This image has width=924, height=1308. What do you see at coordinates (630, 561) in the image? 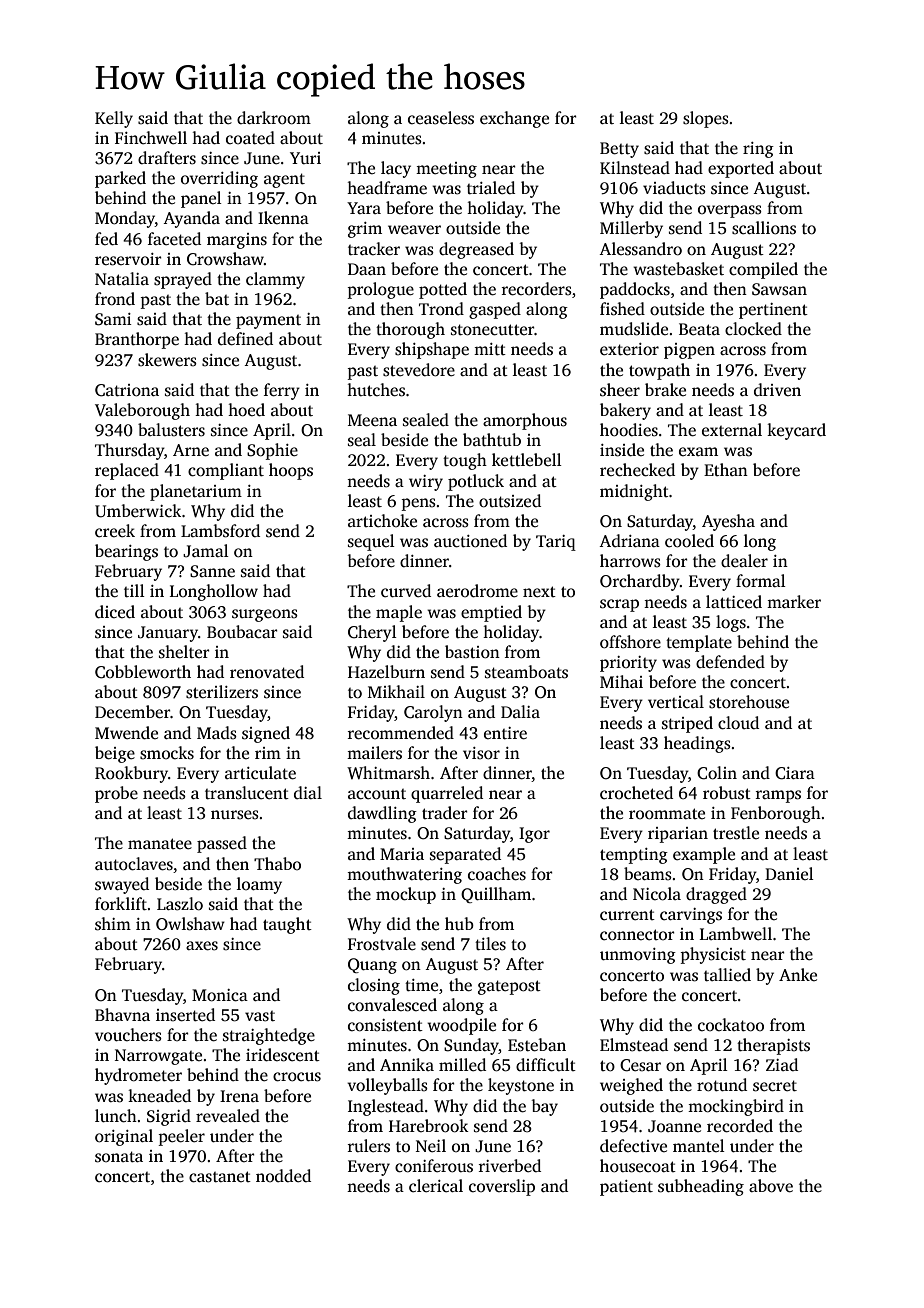
I see `harrows` at bounding box center [630, 561].
